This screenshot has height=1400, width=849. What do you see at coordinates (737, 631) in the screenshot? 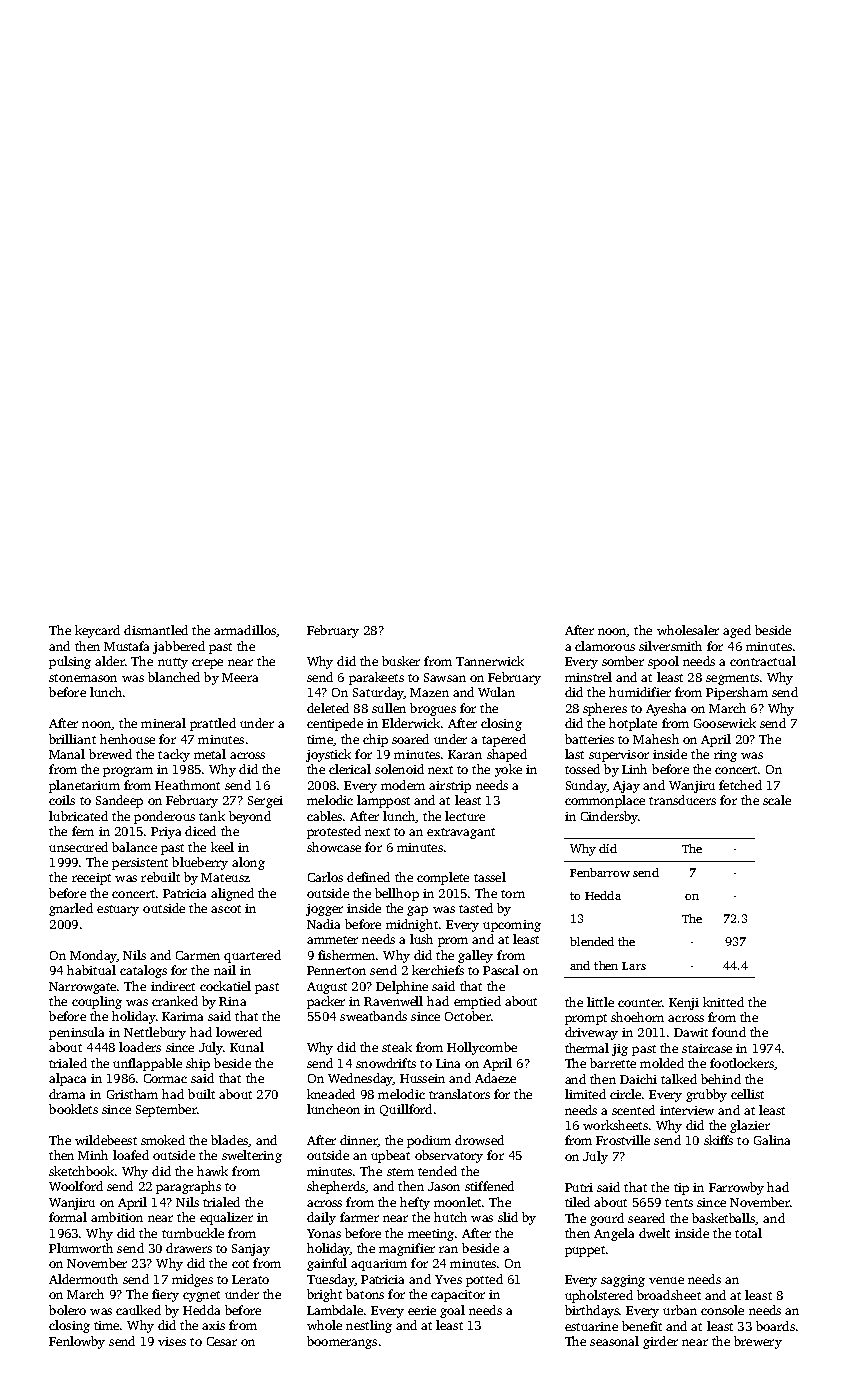
I see `aged` at bounding box center [737, 631].
